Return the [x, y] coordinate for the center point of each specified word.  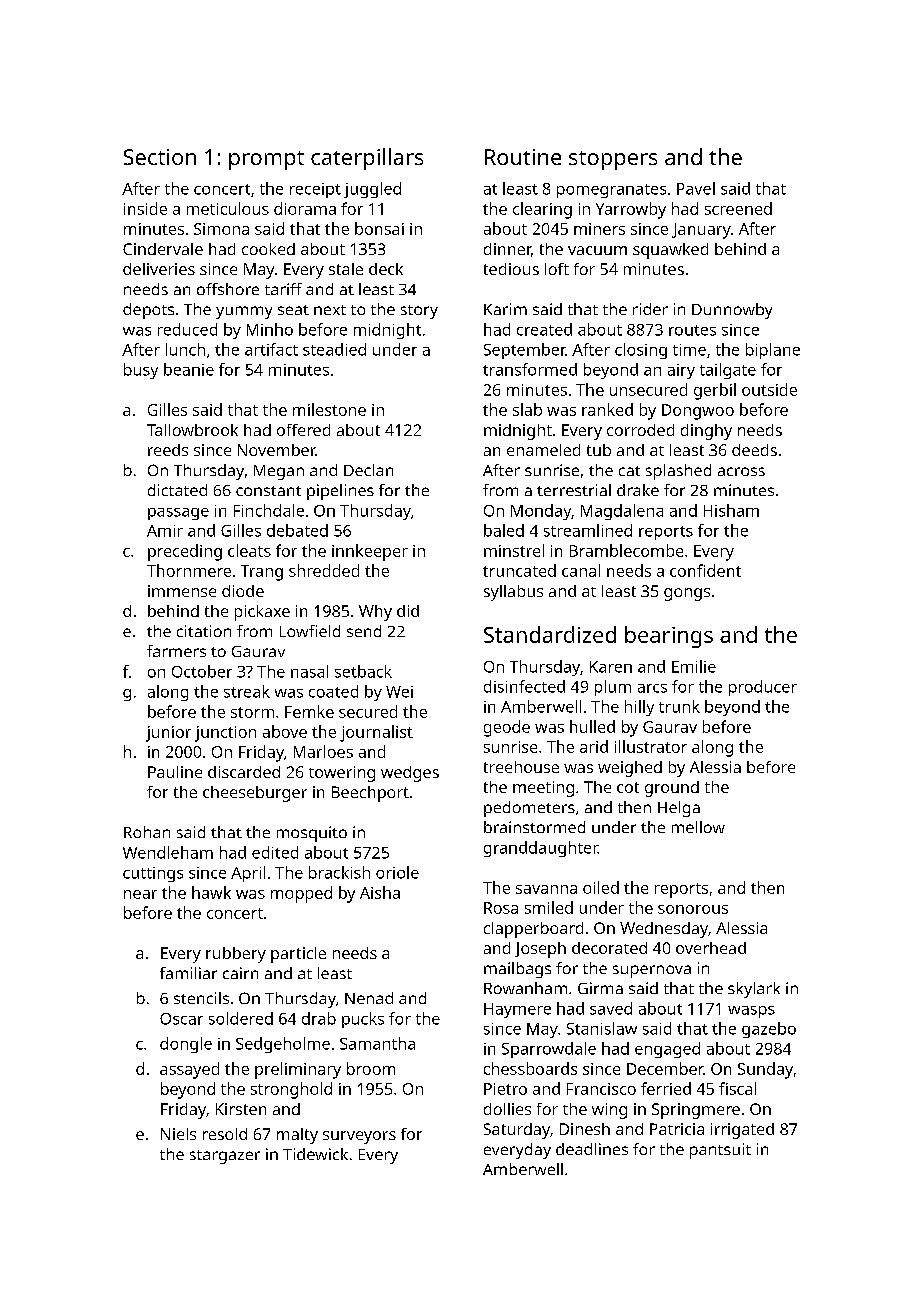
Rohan [147, 832]
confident [705, 570]
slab [527, 409]
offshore [228, 289]
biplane [773, 351]
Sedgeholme [283, 1045]
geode [507, 728]
